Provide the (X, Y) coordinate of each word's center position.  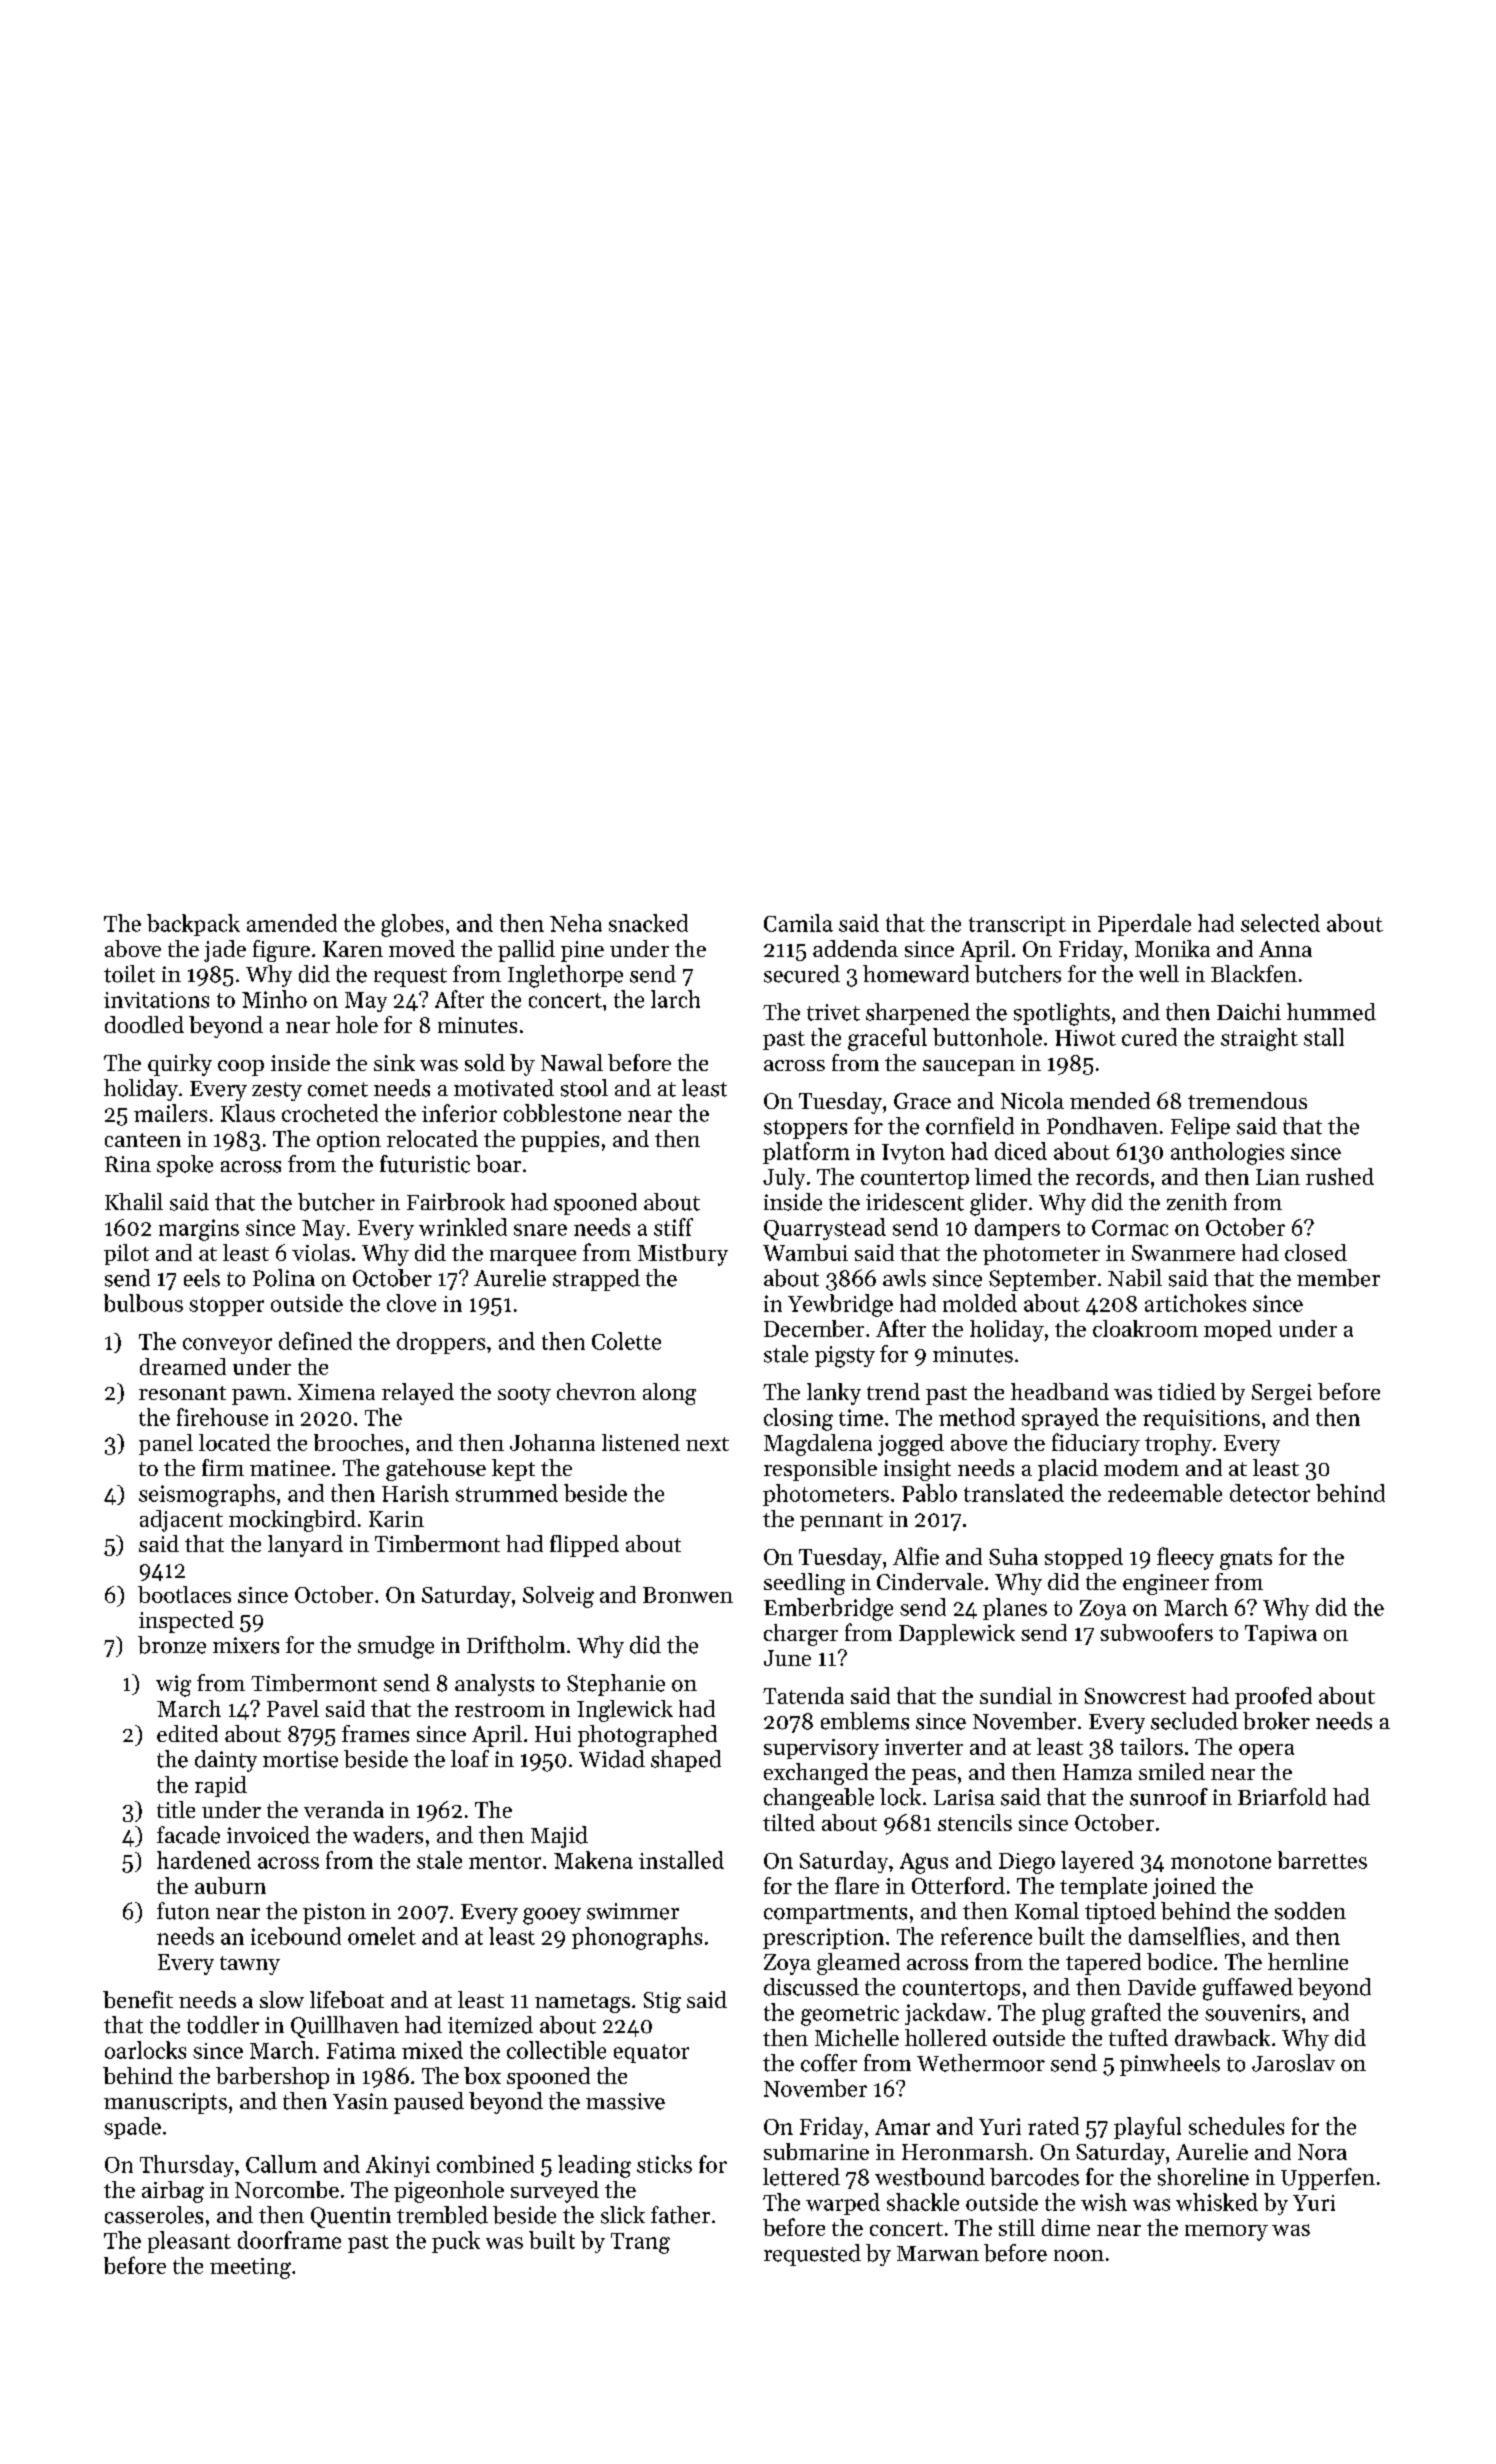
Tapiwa (1281, 1635)
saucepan (969, 1068)
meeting (250, 2268)
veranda (344, 1809)
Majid (559, 1837)
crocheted (330, 1113)
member (1338, 1278)
